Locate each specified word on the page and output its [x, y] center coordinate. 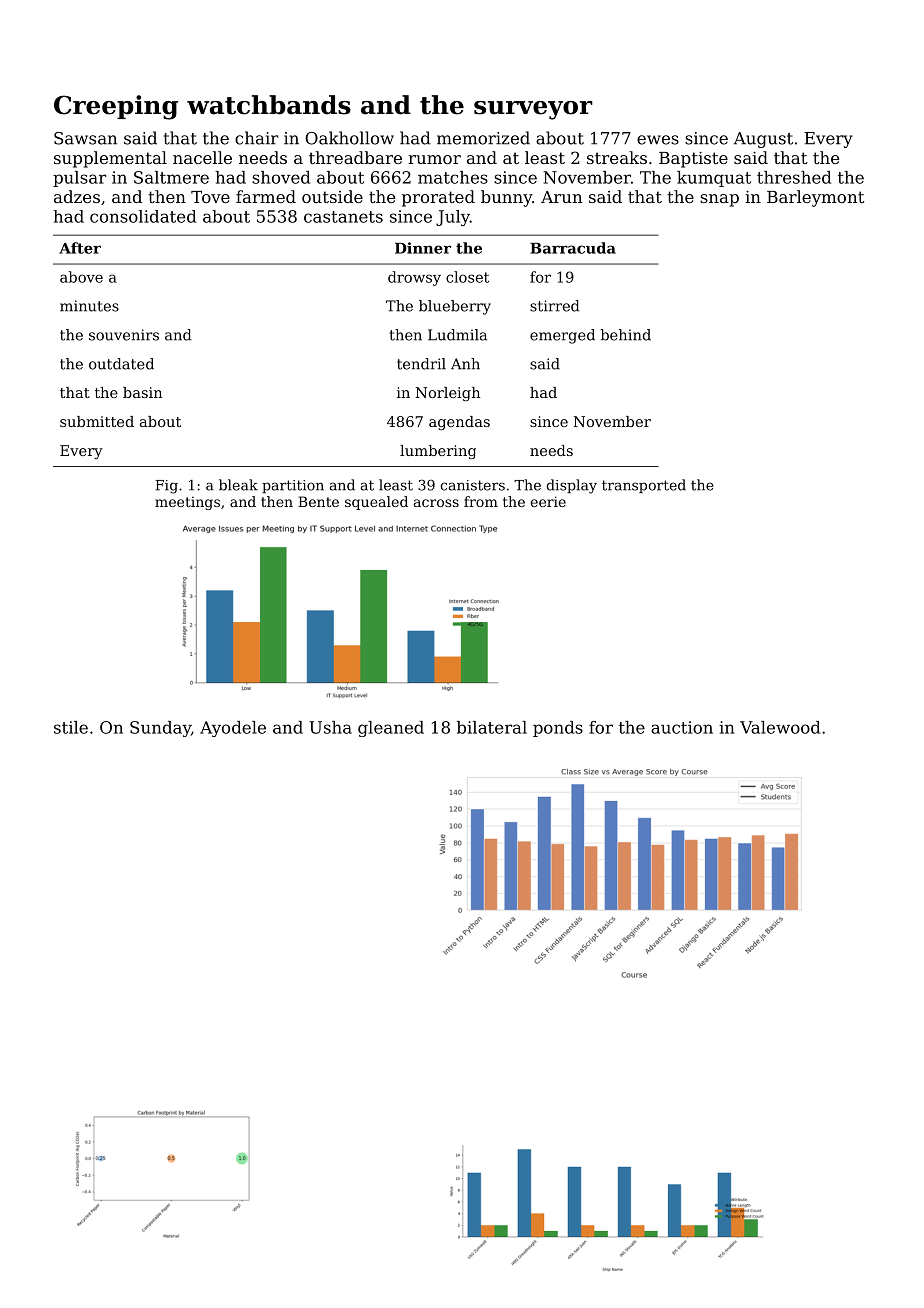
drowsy [414, 278]
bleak [238, 485]
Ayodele [233, 729]
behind [625, 335]
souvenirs [124, 335]
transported [644, 486]
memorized [483, 138]
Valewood [780, 727]
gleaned [391, 729]
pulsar [79, 179]
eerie [548, 501]
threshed [794, 177]
